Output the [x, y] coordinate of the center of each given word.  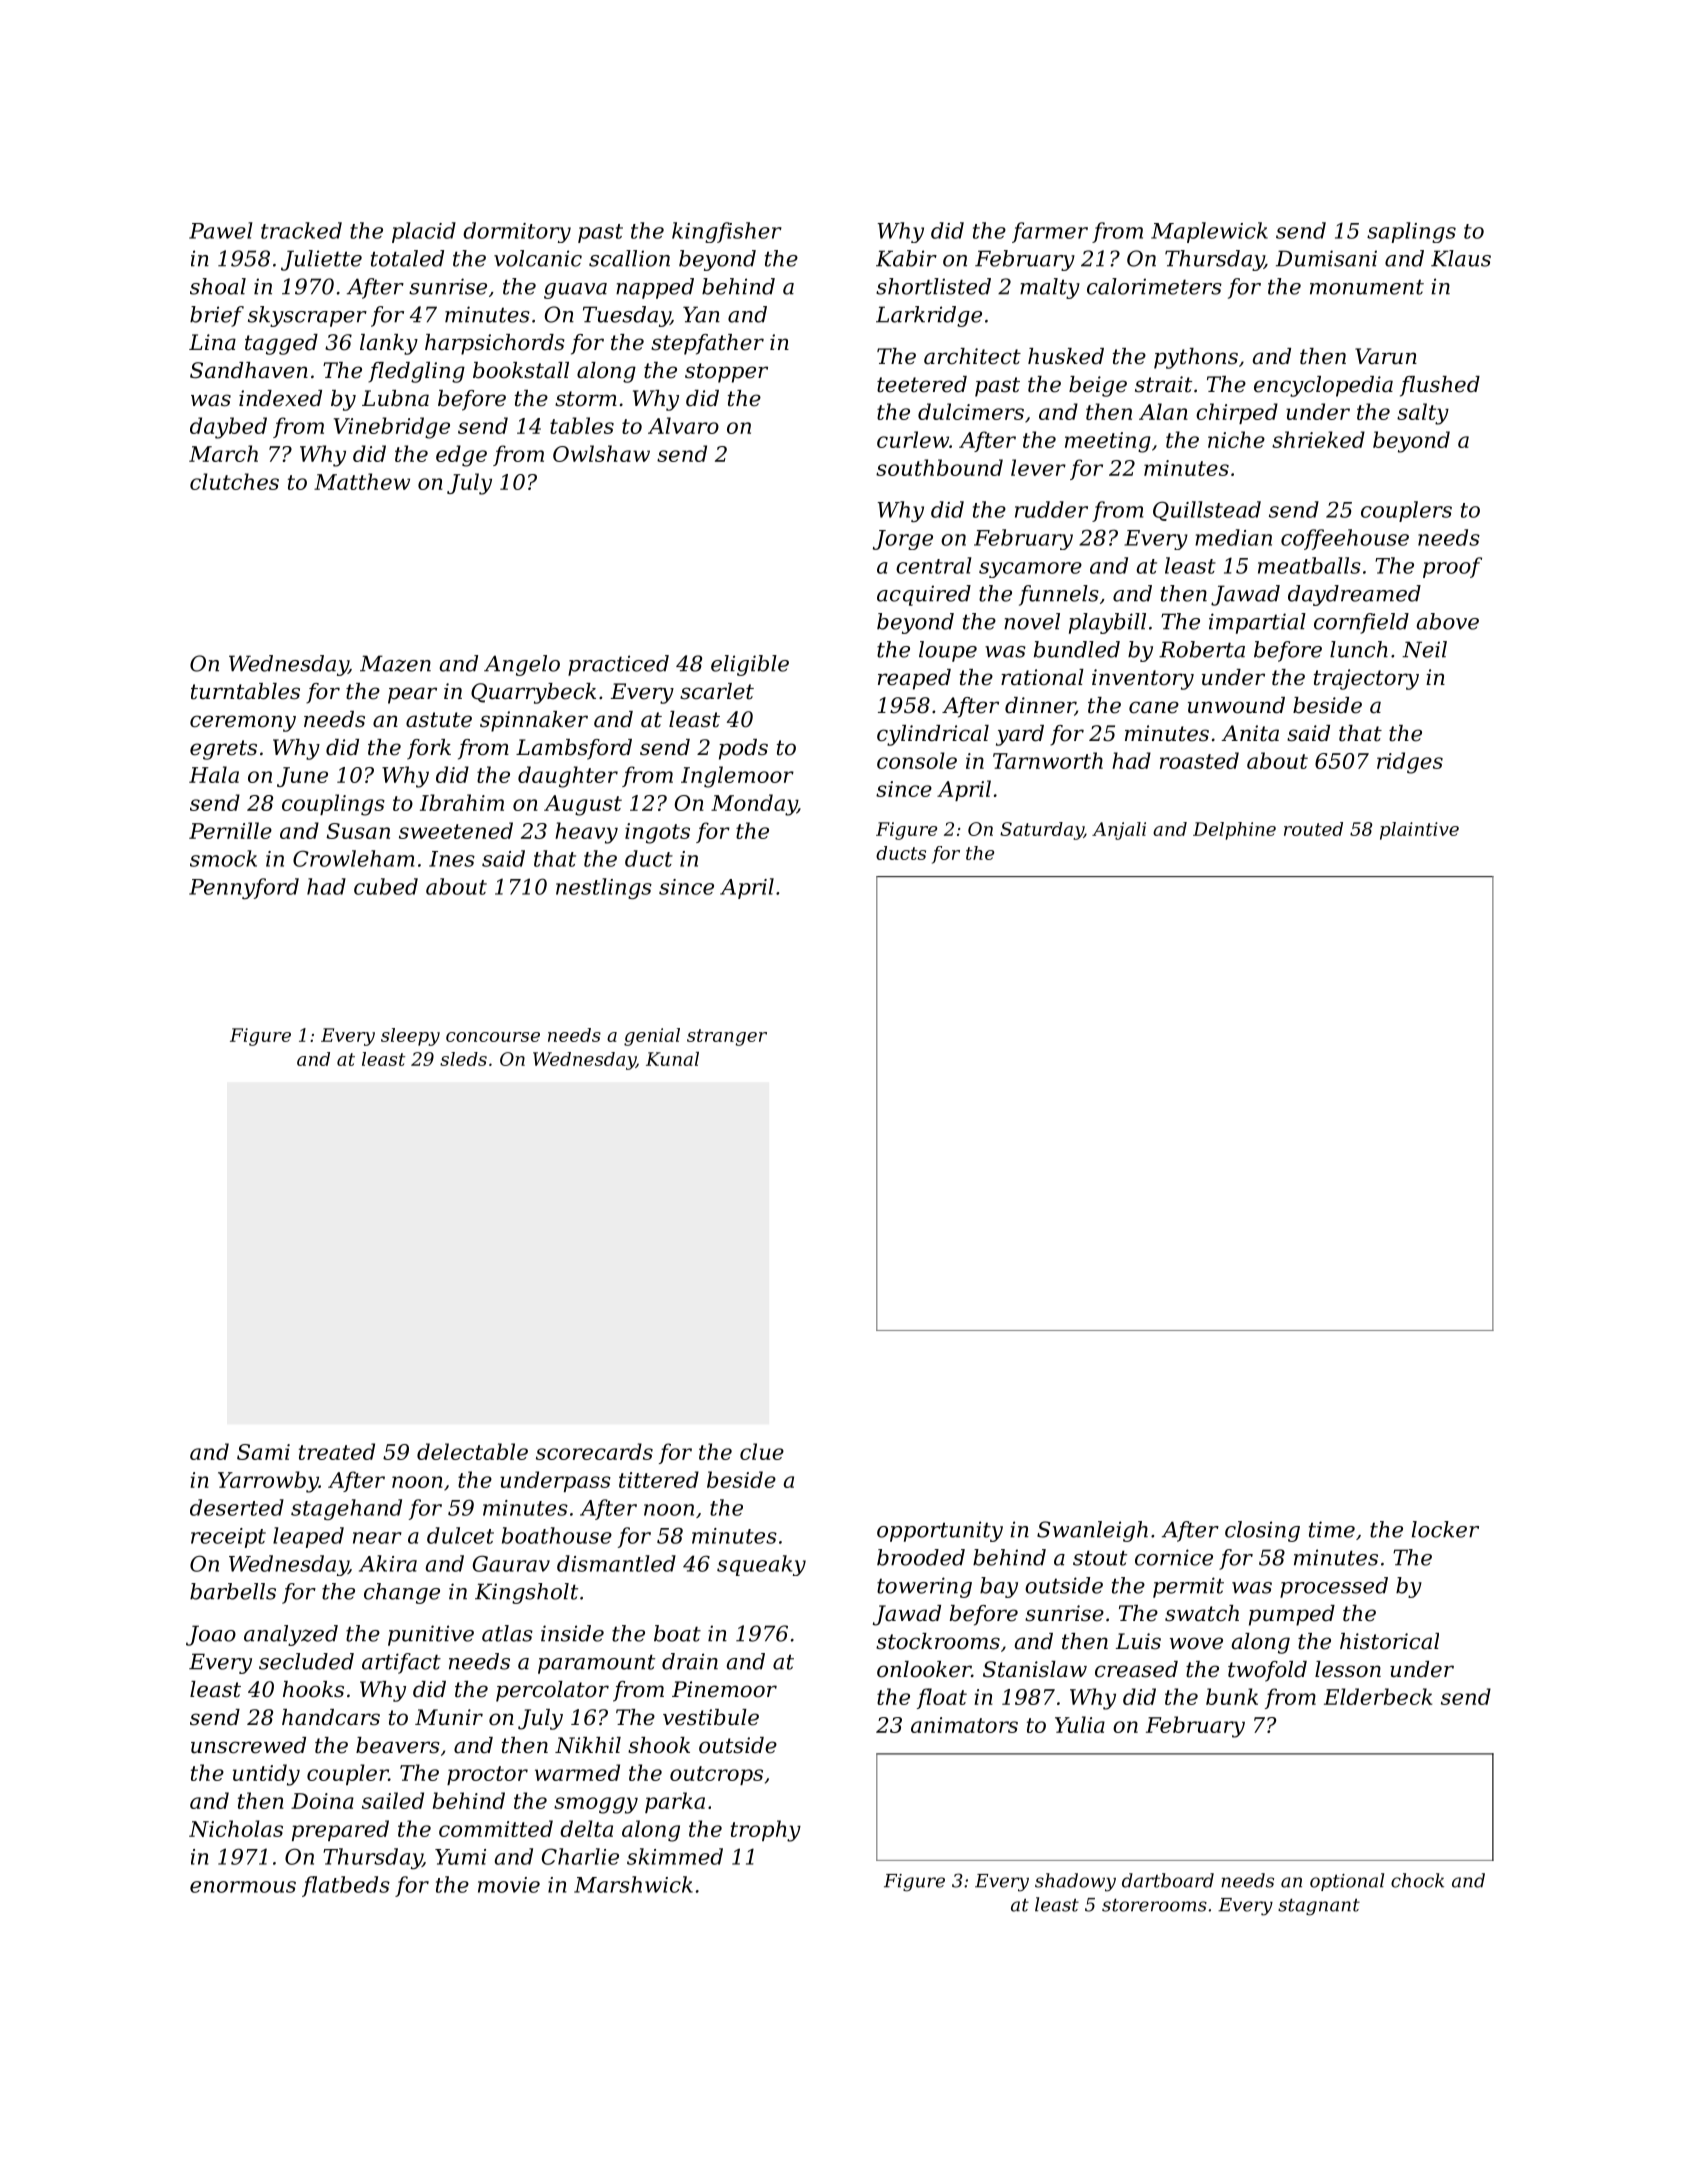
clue [762, 1451]
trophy [766, 1831]
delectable [472, 1451]
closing [1262, 1531]
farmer [1050, 232]
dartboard [1168, 1880]
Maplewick [1209, 232]
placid [424, 232]
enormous [243, 1887]
